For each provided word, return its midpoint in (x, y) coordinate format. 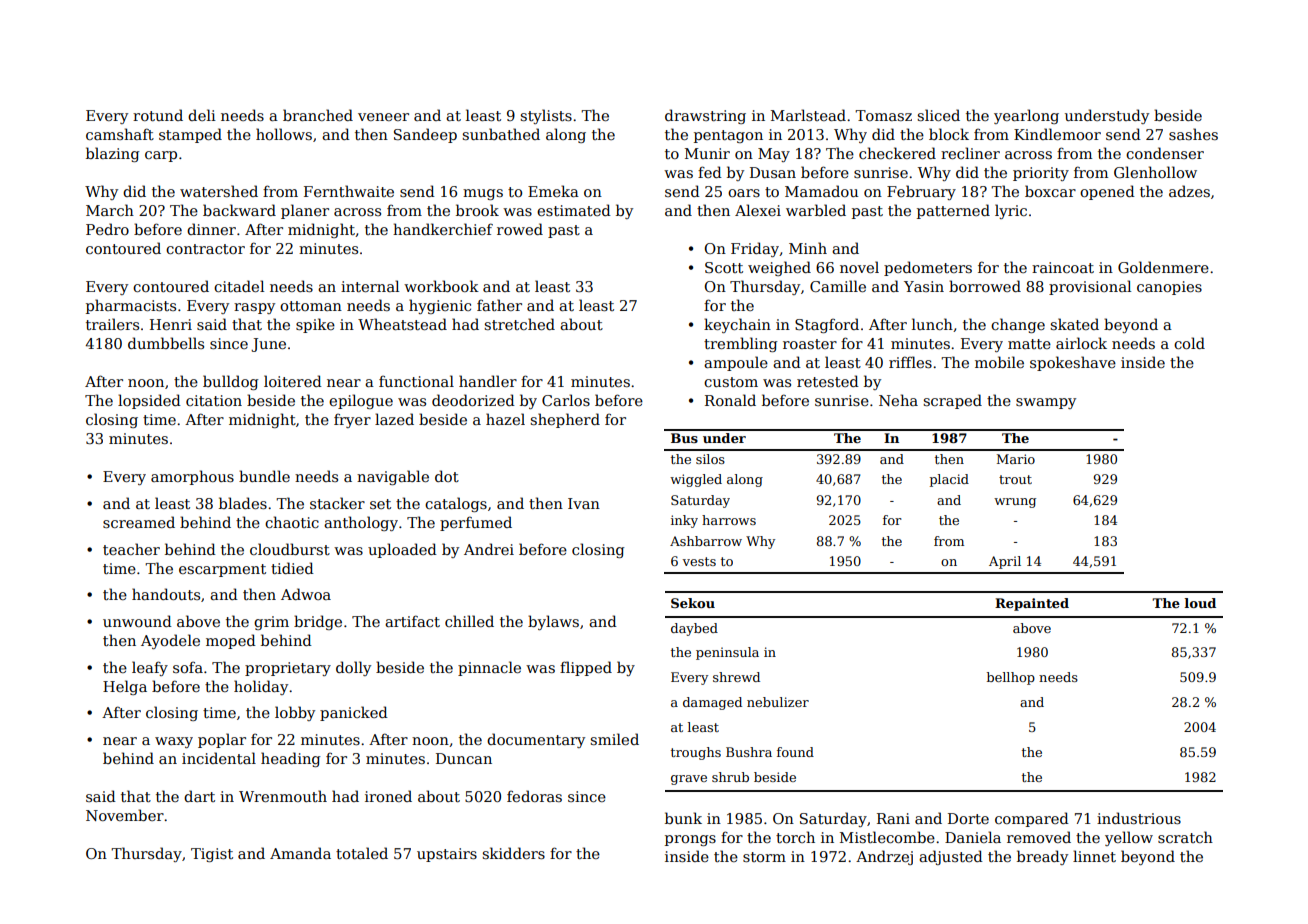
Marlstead (808, 115)
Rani (893, 818)
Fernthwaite (349, 191)
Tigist (212, 855)
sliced (938, 115)
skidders (513, 853)
